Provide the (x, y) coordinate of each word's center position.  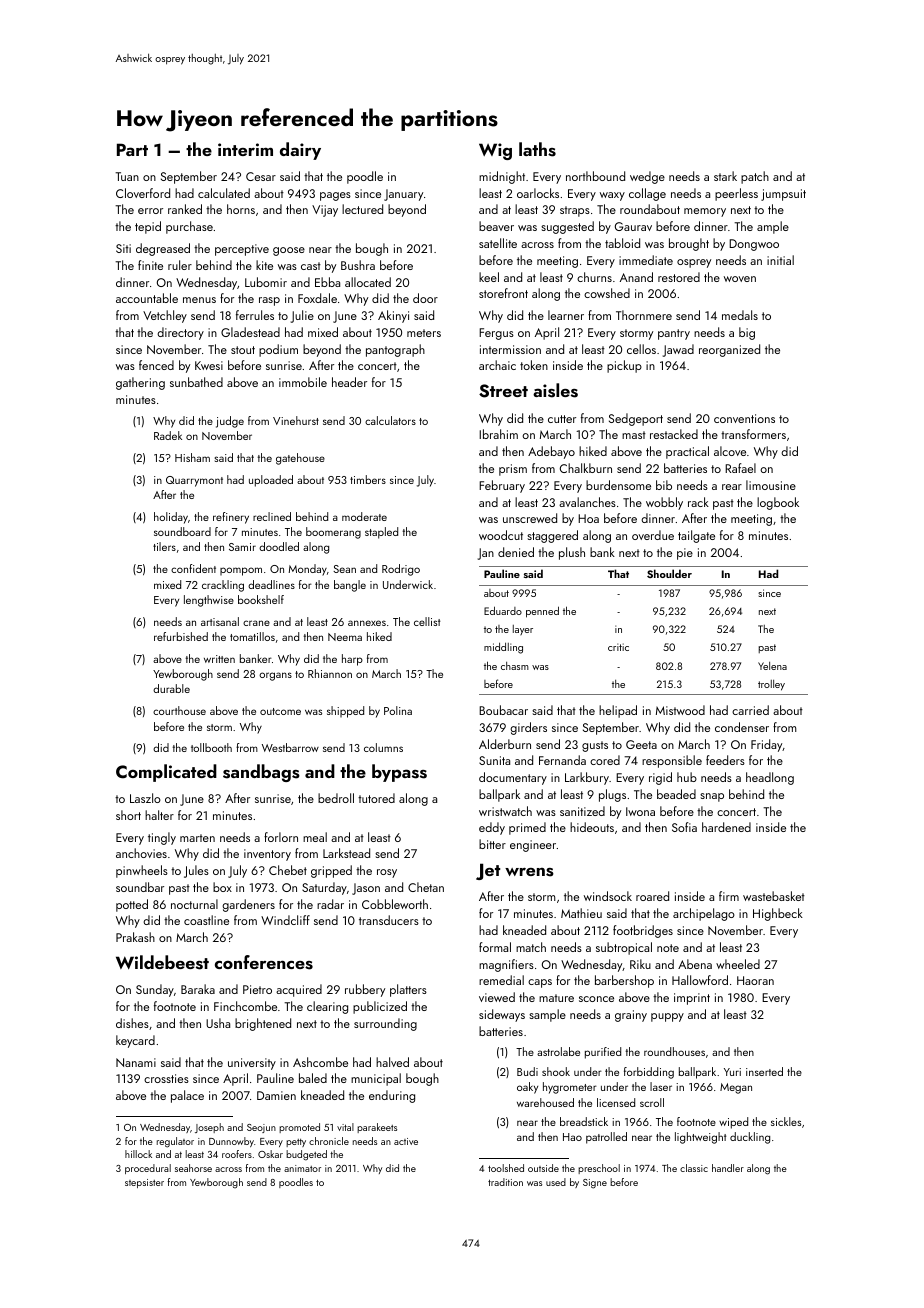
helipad (618, 711)
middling (503, 648)
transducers (389, 920)
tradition (505, 1182)
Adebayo (551, 452)
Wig (495, 151)
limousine (771, 485)
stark (725, 176)
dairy (300, 151)
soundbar (140, 887)
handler (728, 1168)
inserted (764, 1071)
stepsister (144, 1183)
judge (230, 422)
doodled (279, 546)
